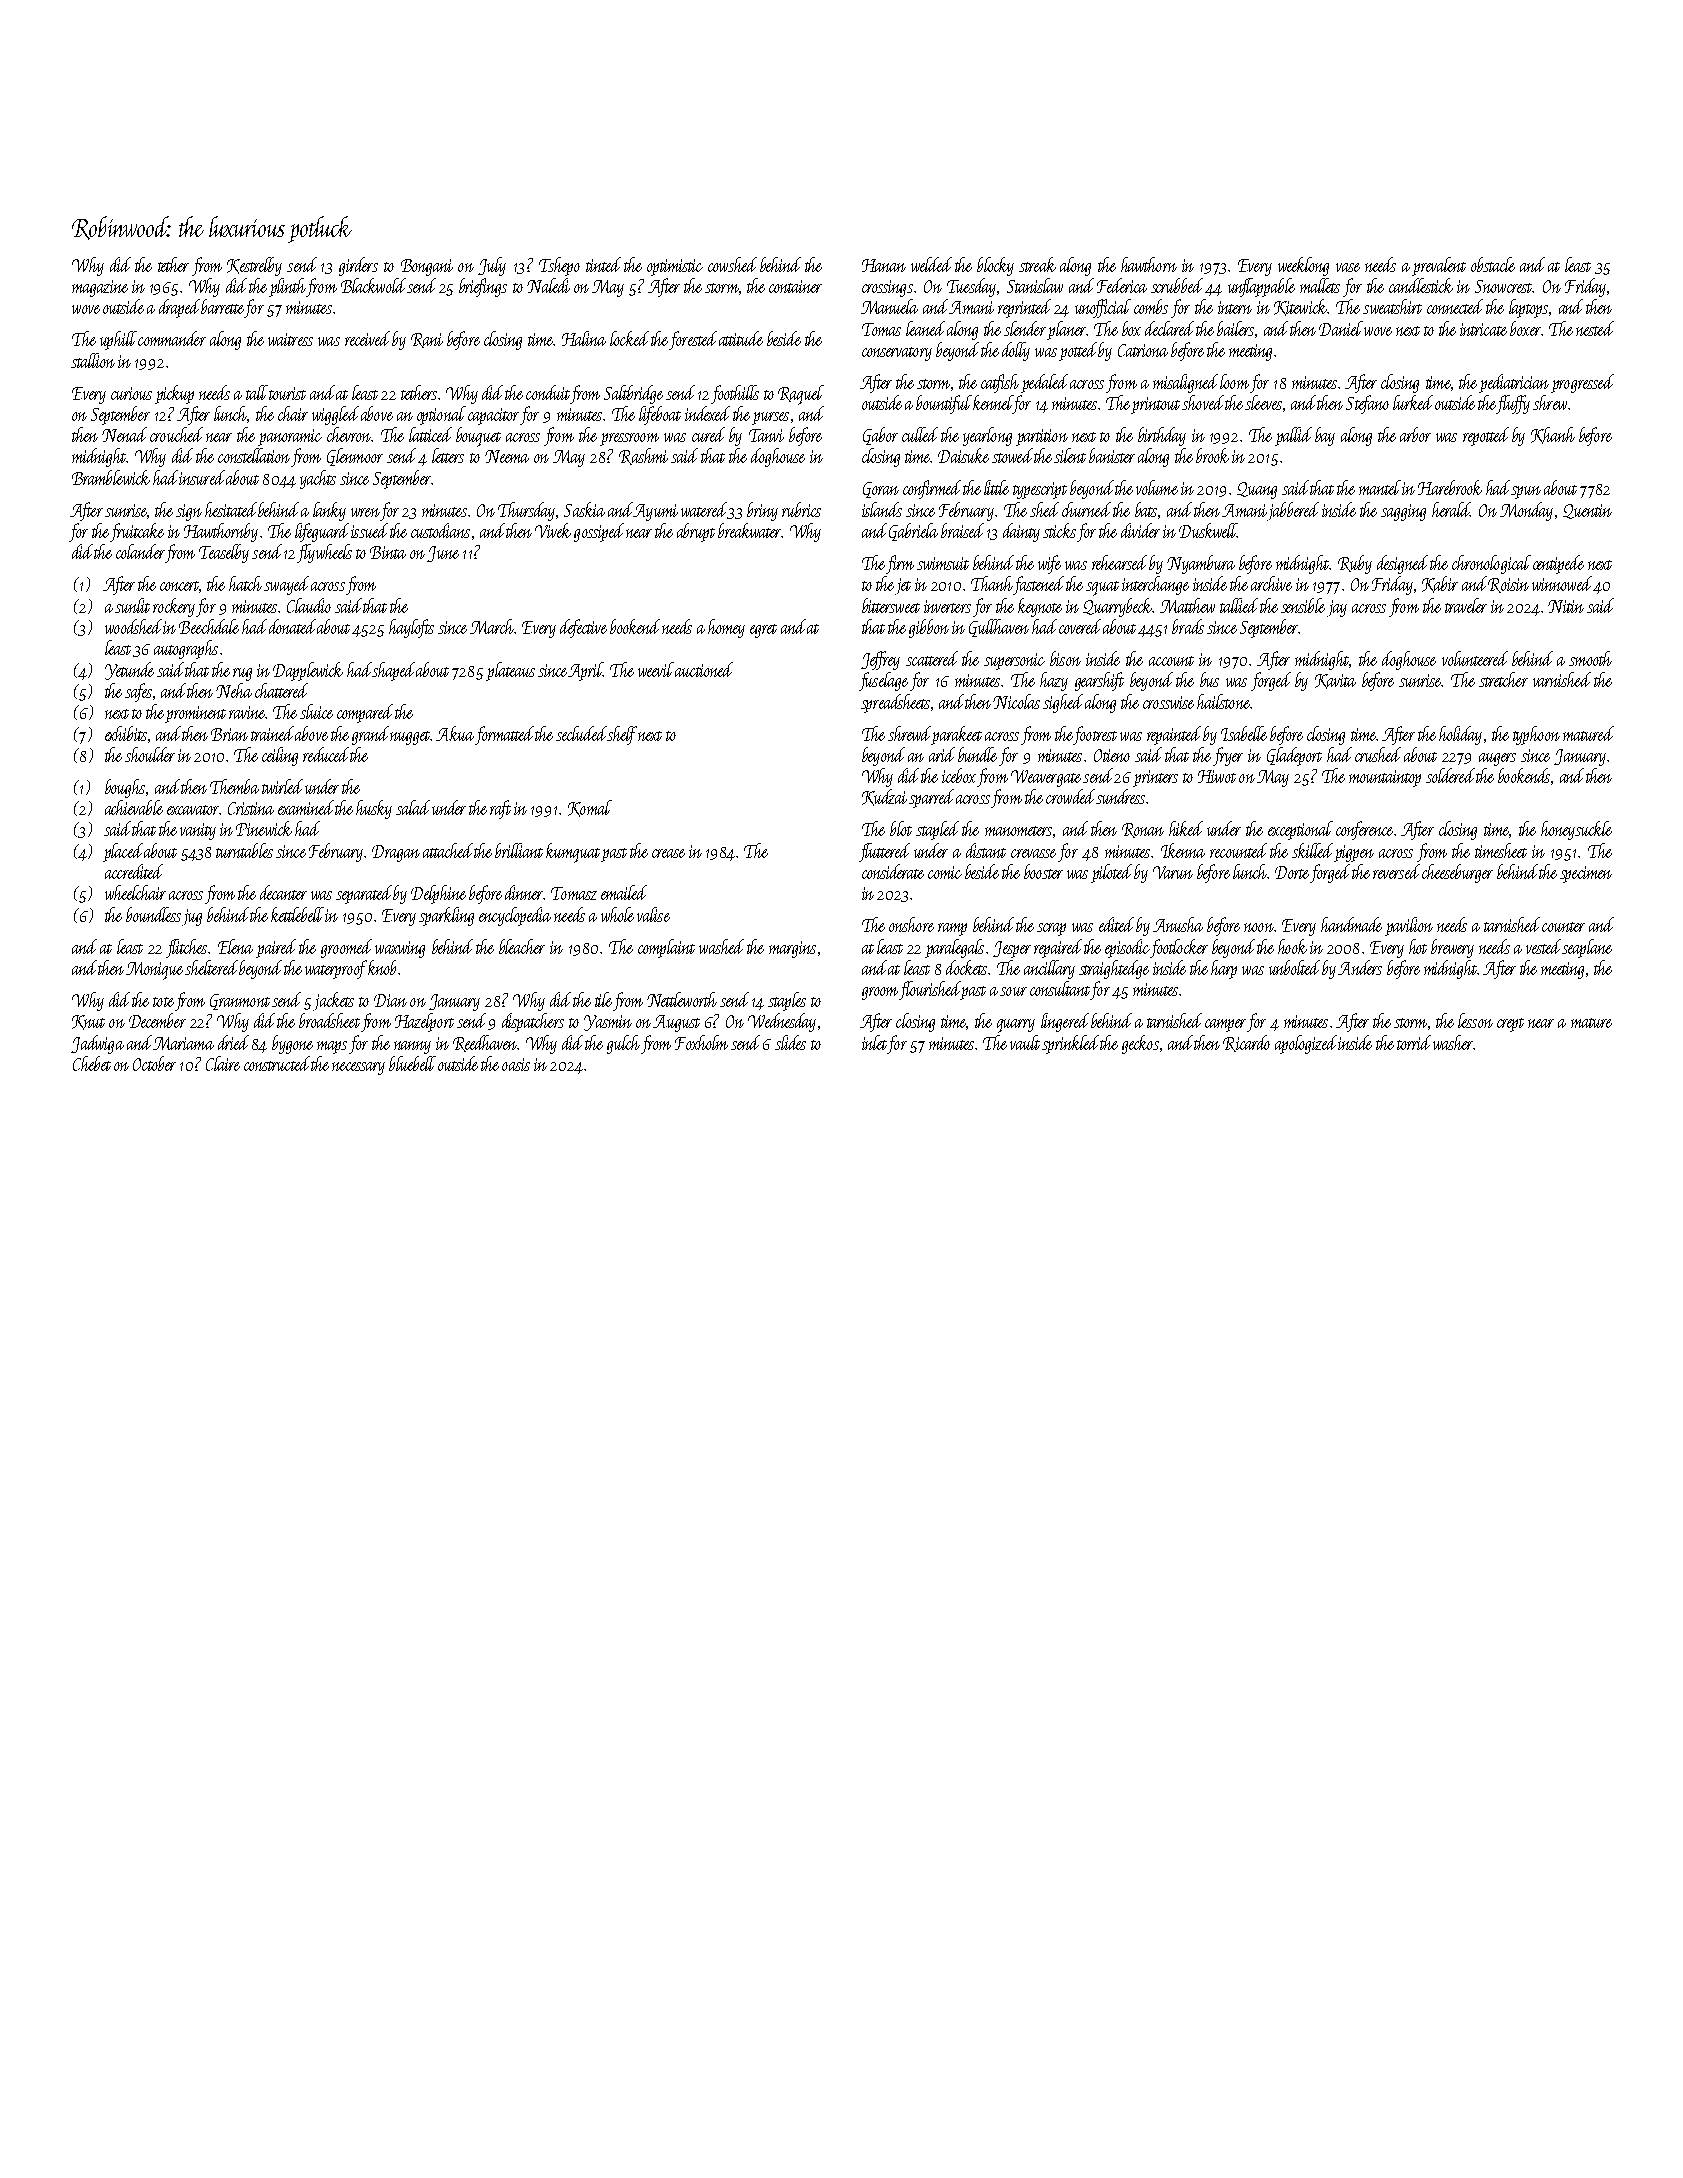 The height and width of the screenshot is (2178, 1683). What do you see at coordinates (254, 266) in the screenshot?
I see `Kestrelby` at bounding box center [254, 266].
